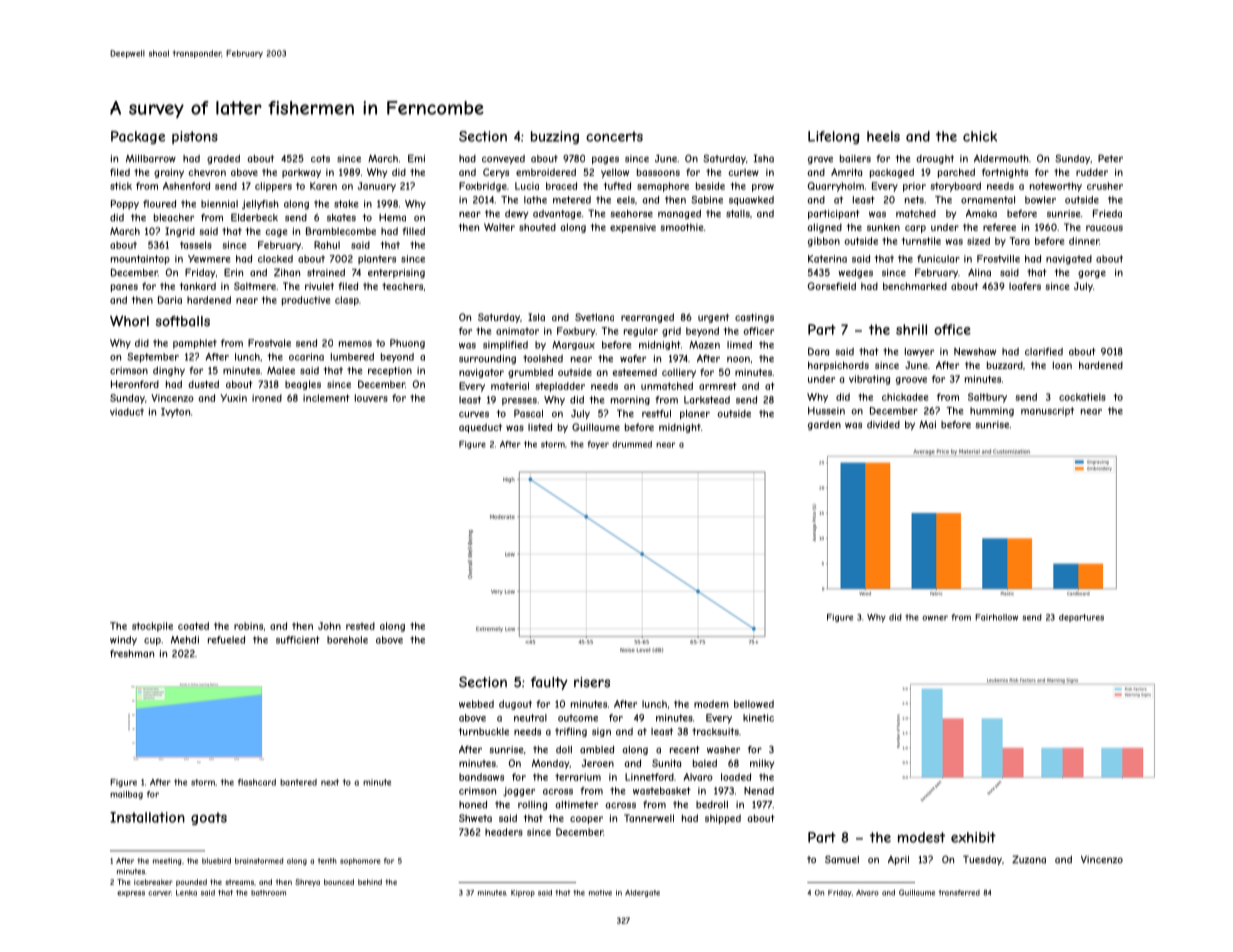 Image resolution: width=1233 pixels, height=952 pixels. I want to click on expensive, so click(633, 228).
